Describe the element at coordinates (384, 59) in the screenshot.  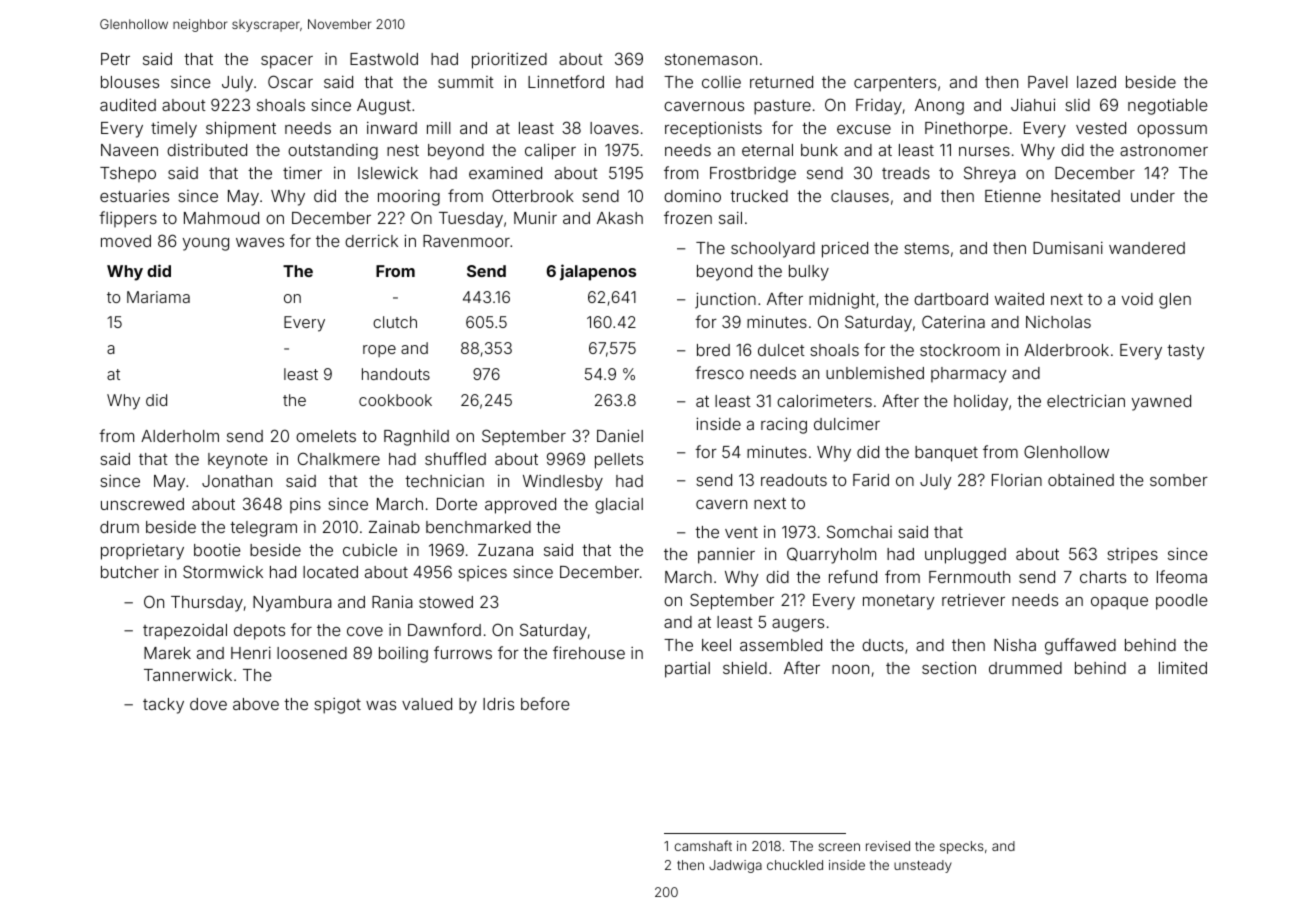
I see `Eastwold` at that location.
